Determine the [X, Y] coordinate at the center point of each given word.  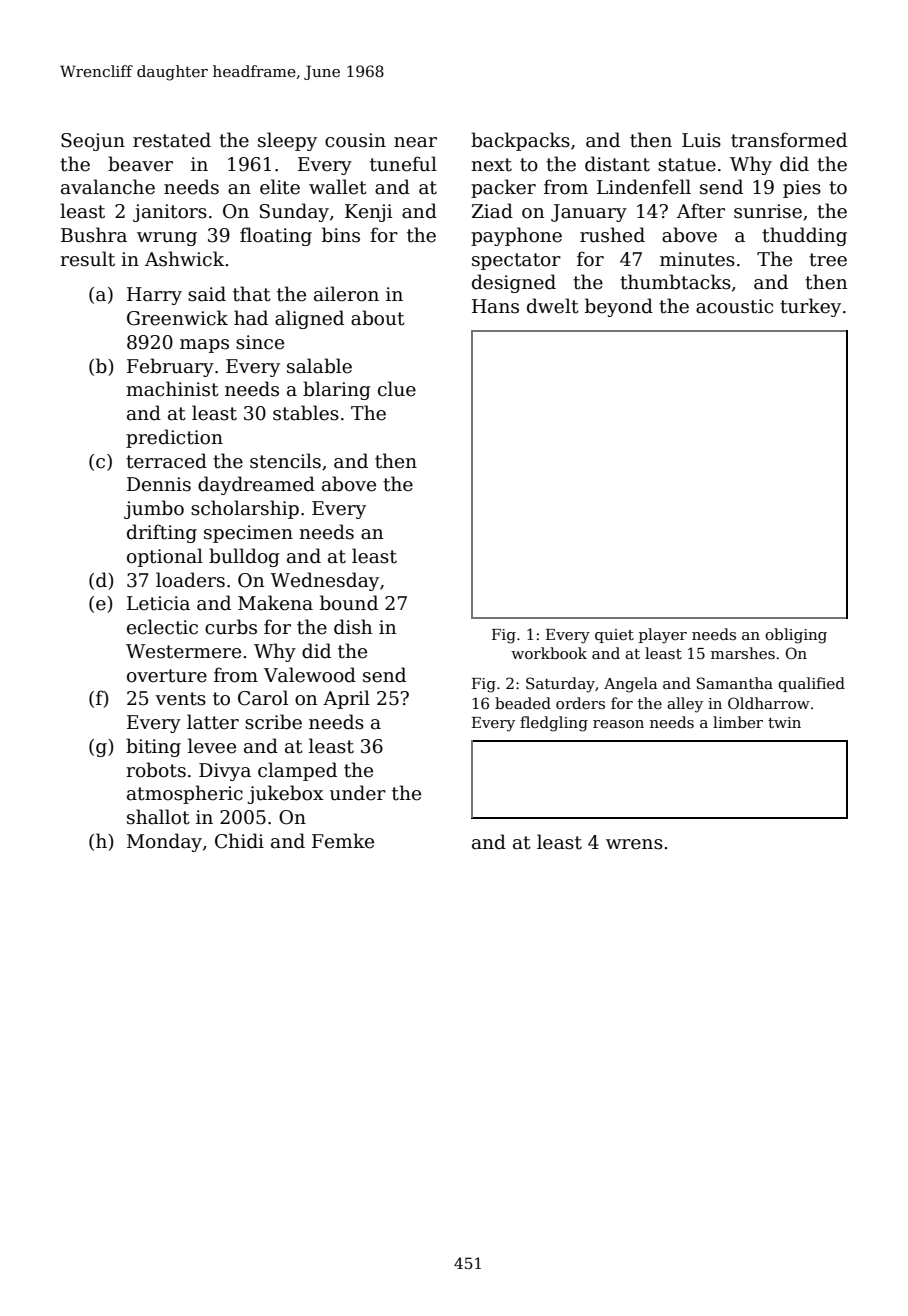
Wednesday [325, 581]
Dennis [159, 484]
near [415, 142]
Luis [701, 140]
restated [172, 140]
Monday [164, 842]
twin [784, 722]
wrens [634, 844]
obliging [796, 636]
